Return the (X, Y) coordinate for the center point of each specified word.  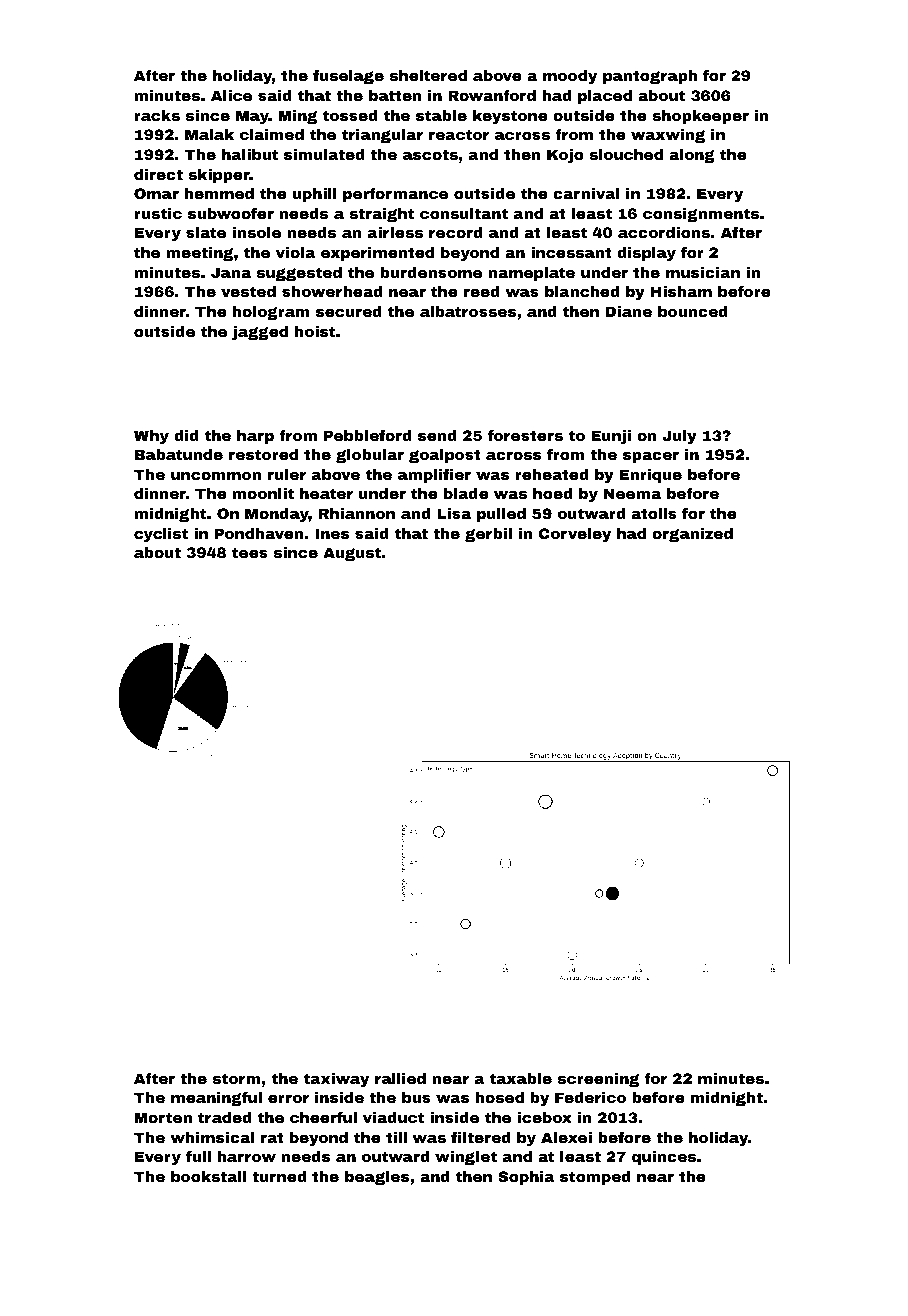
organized (692, 535)
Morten (163, 1117)
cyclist (161, 535)
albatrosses (468, 311)
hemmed (219, 193)
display (646, 254)
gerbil (488, 535)
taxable (521, 1078)
